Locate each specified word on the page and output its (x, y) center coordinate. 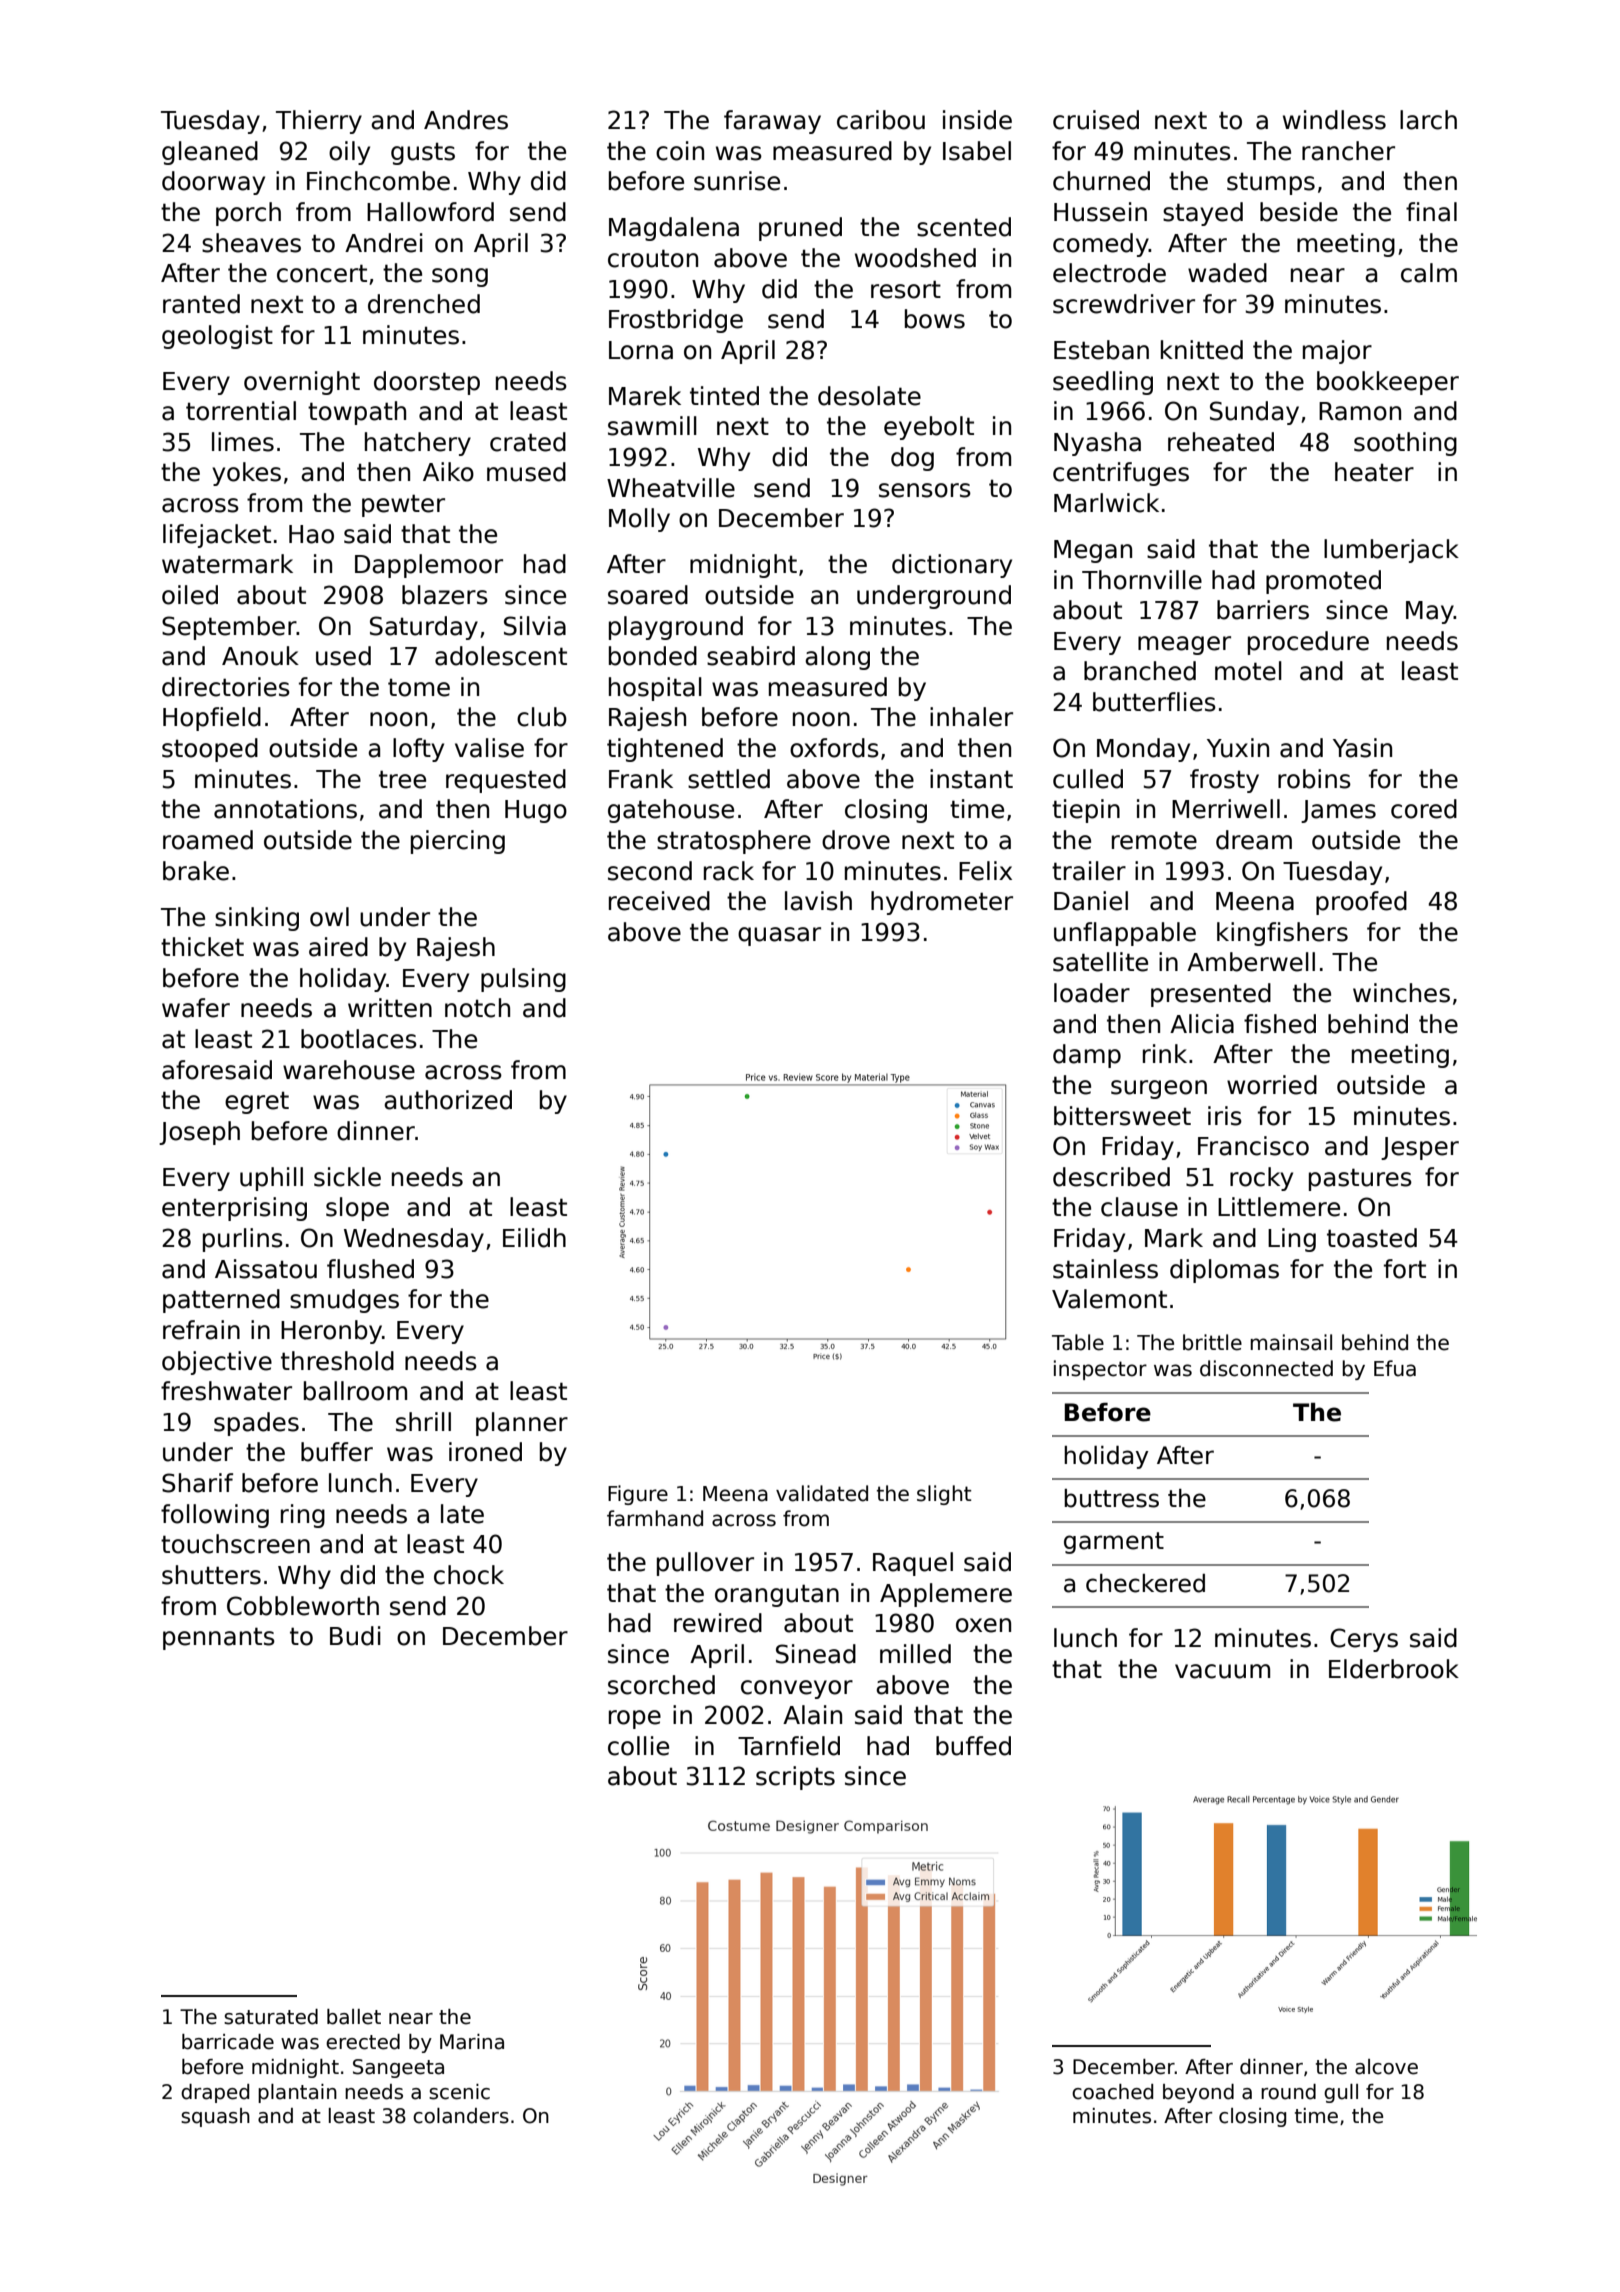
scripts (795, 1778)
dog (912, 459)
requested (506, 781)
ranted (201, 304)
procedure (1308, 643)
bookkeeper (1388, 383)
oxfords (834, 748)
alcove (1386, 2067)
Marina (472, 2042)
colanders (461, 2116)
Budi (355, 1636)
